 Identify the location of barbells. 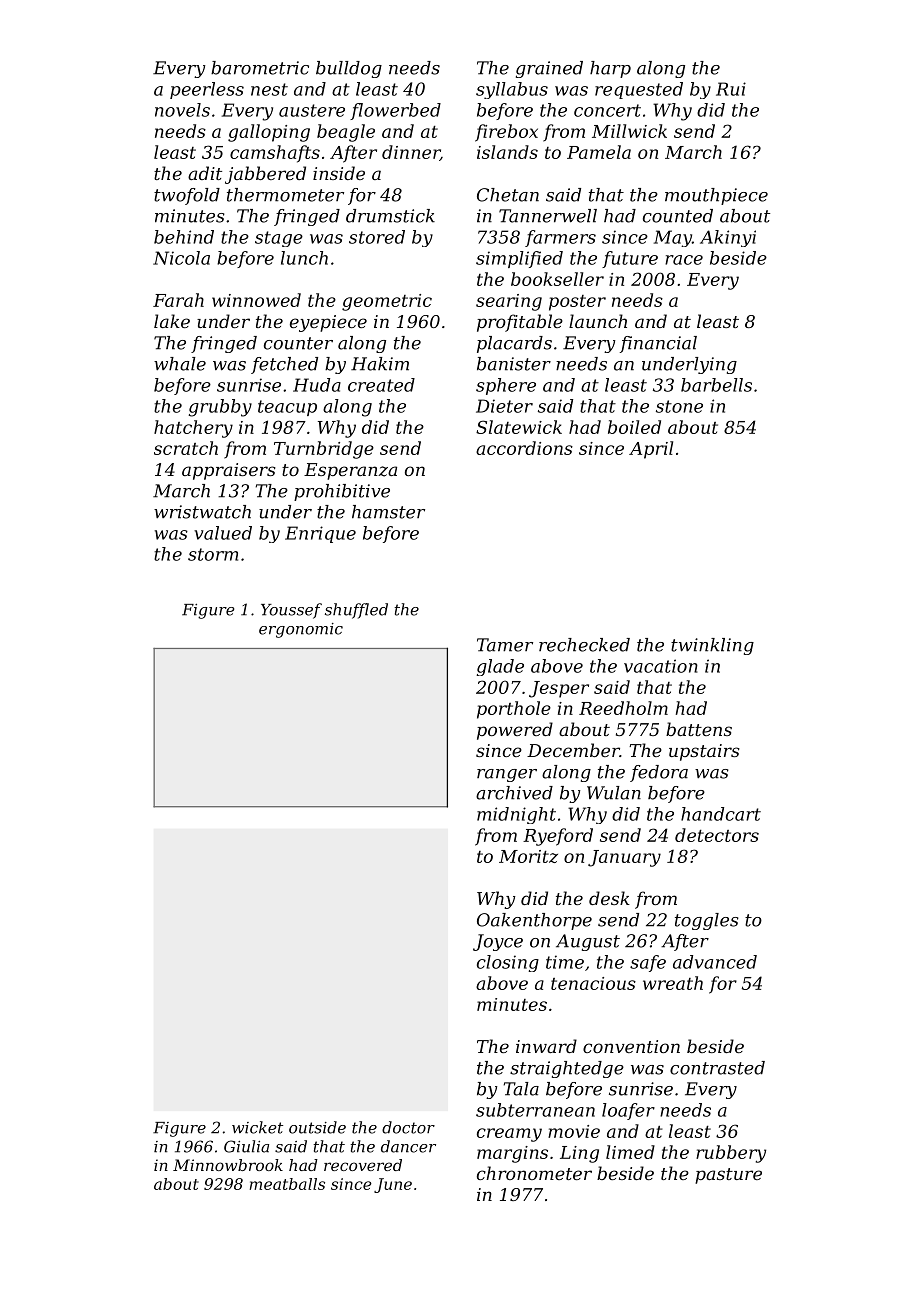
(716, 385).
